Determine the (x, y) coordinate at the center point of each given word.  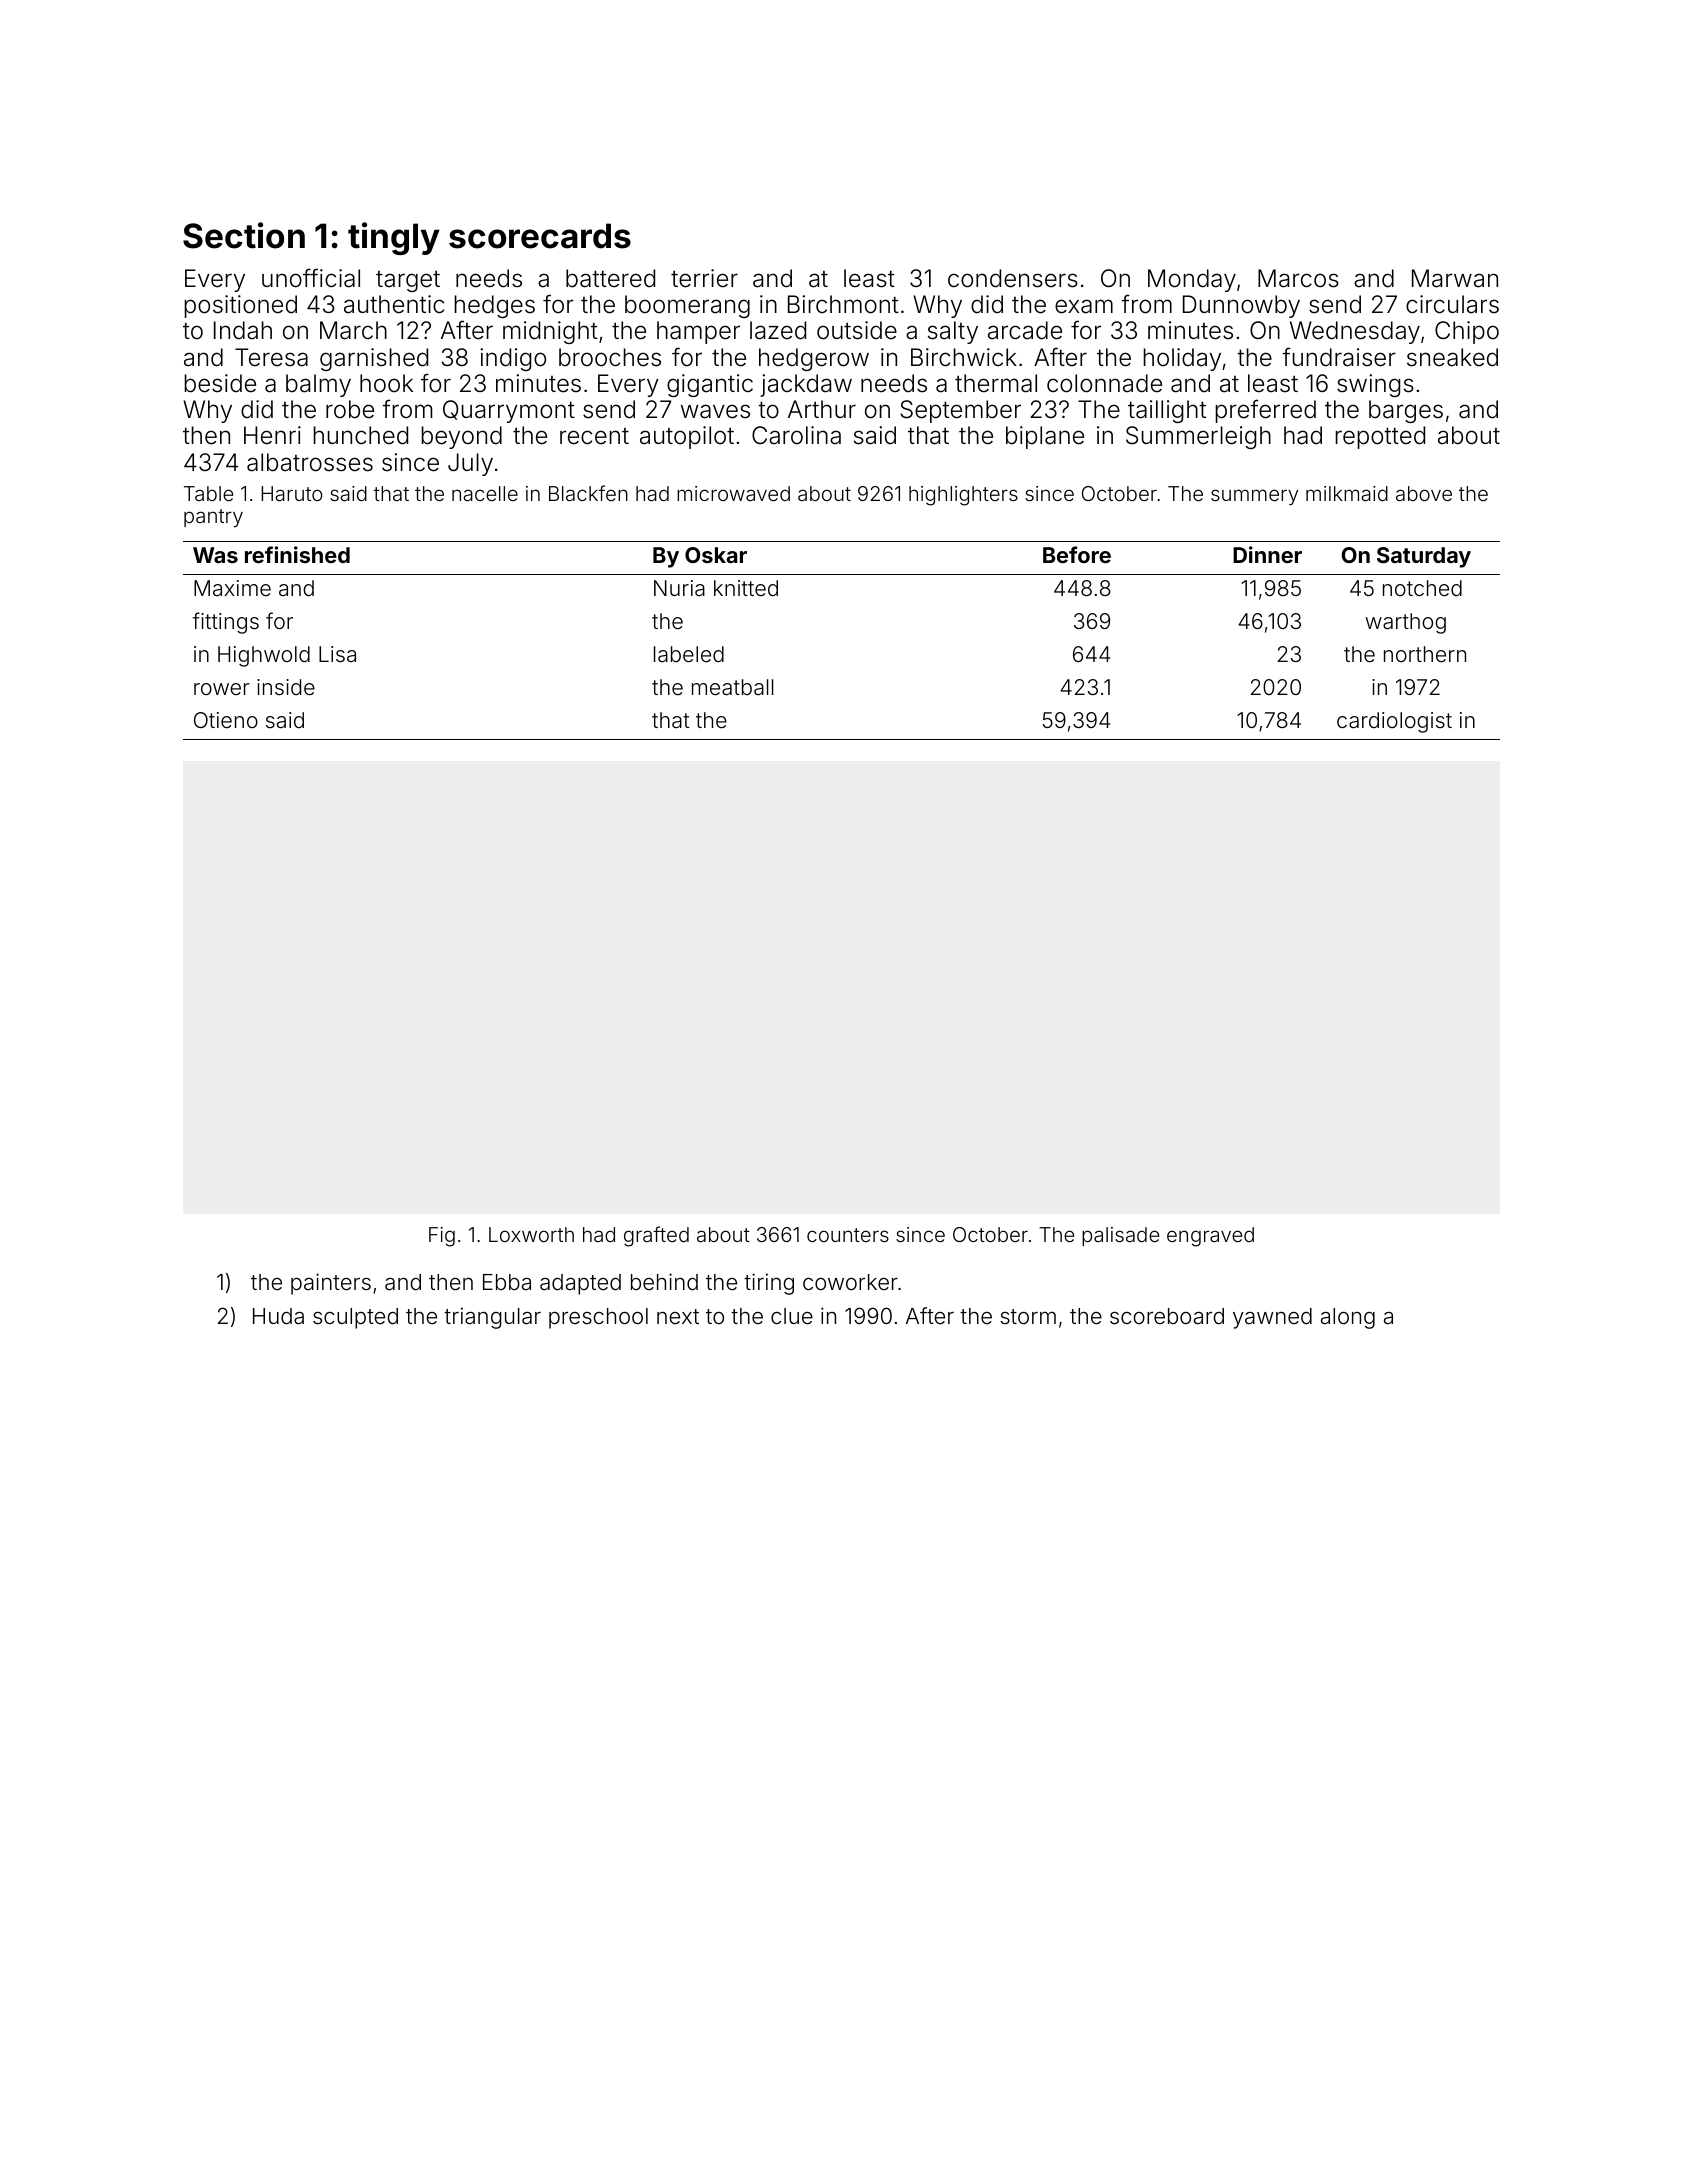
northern (1425, 654)
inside (286, 687)
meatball (733, 687)
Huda (278, 1316)
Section (244, 235)
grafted (656, 1236)
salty (953, 332)
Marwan (1455, 278)
